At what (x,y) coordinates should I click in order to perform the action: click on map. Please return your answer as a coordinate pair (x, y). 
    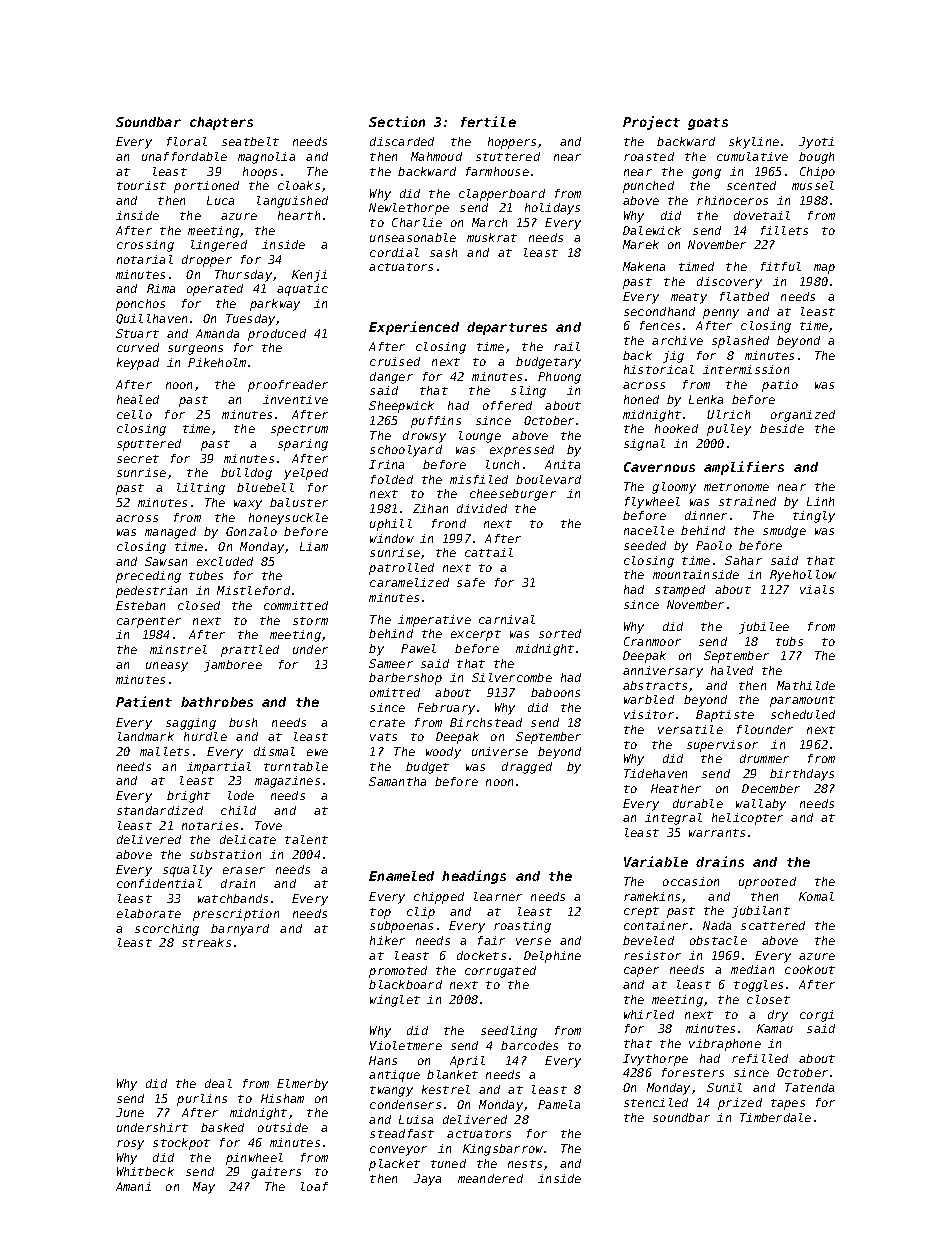
    Looking at the image, I should click on (824, 269).
